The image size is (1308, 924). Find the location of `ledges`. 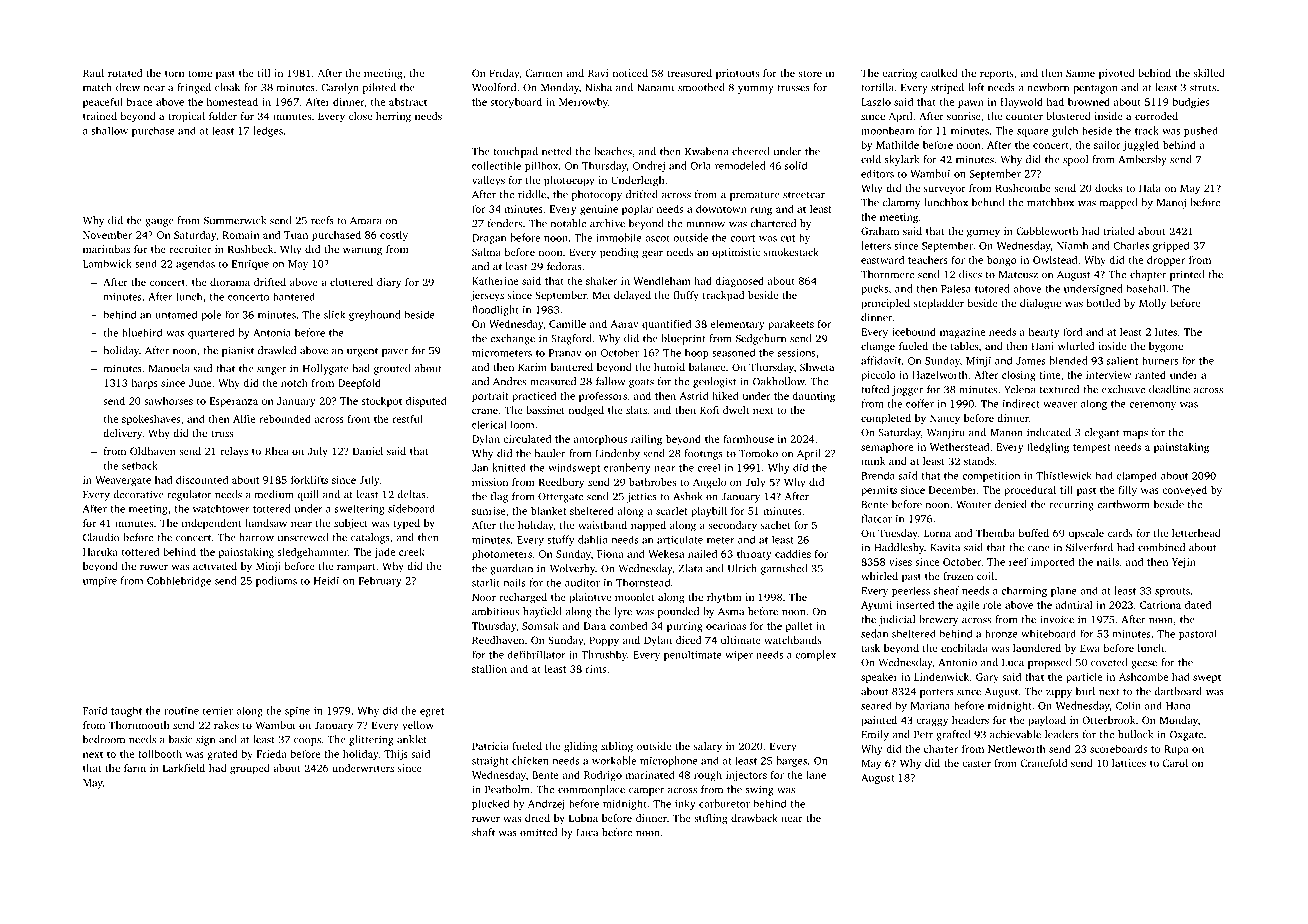

ledges is located at coordinates (268, 131).
